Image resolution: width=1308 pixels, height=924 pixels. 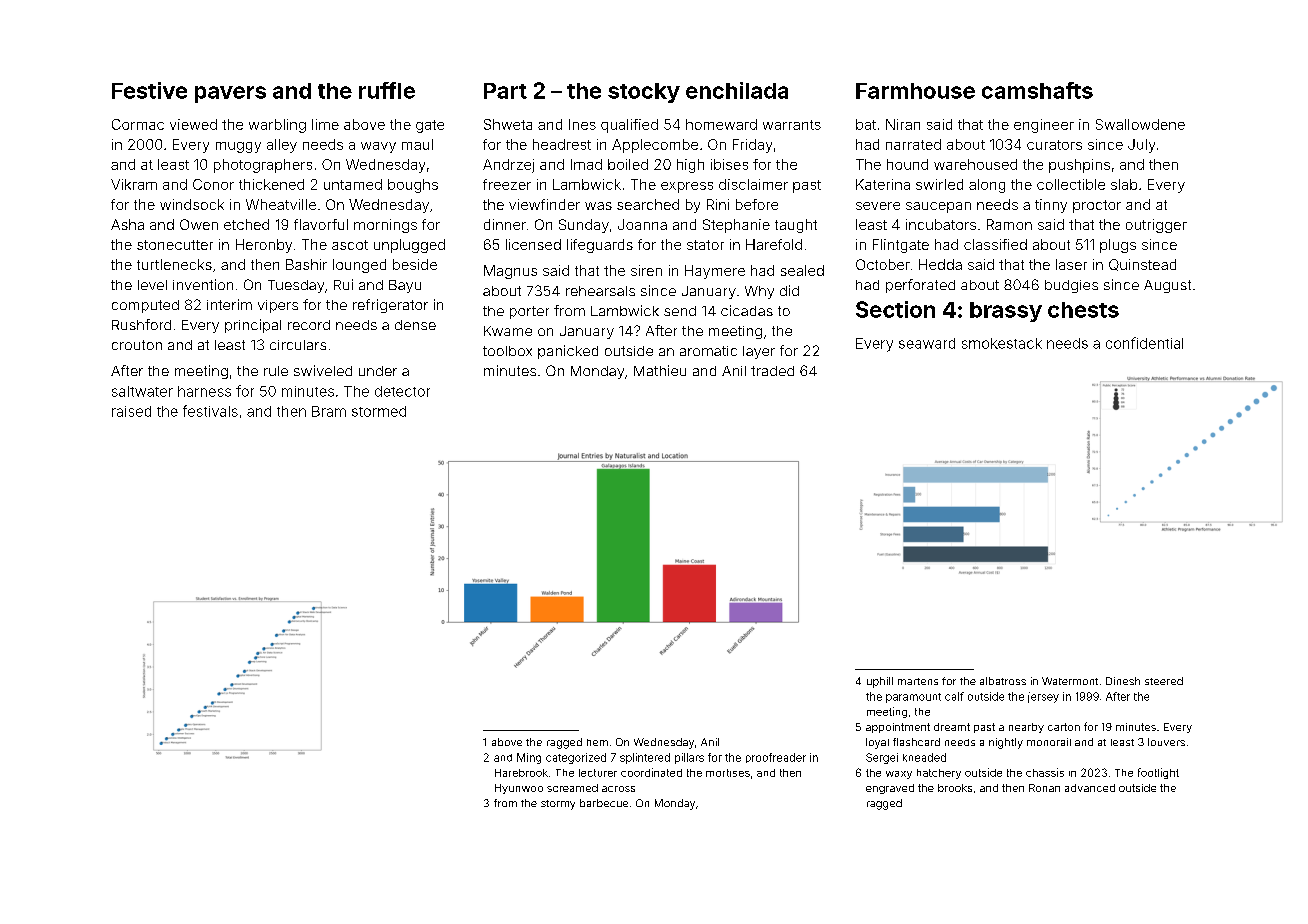 I want to click on stormed, so click(x=379, y=411).
